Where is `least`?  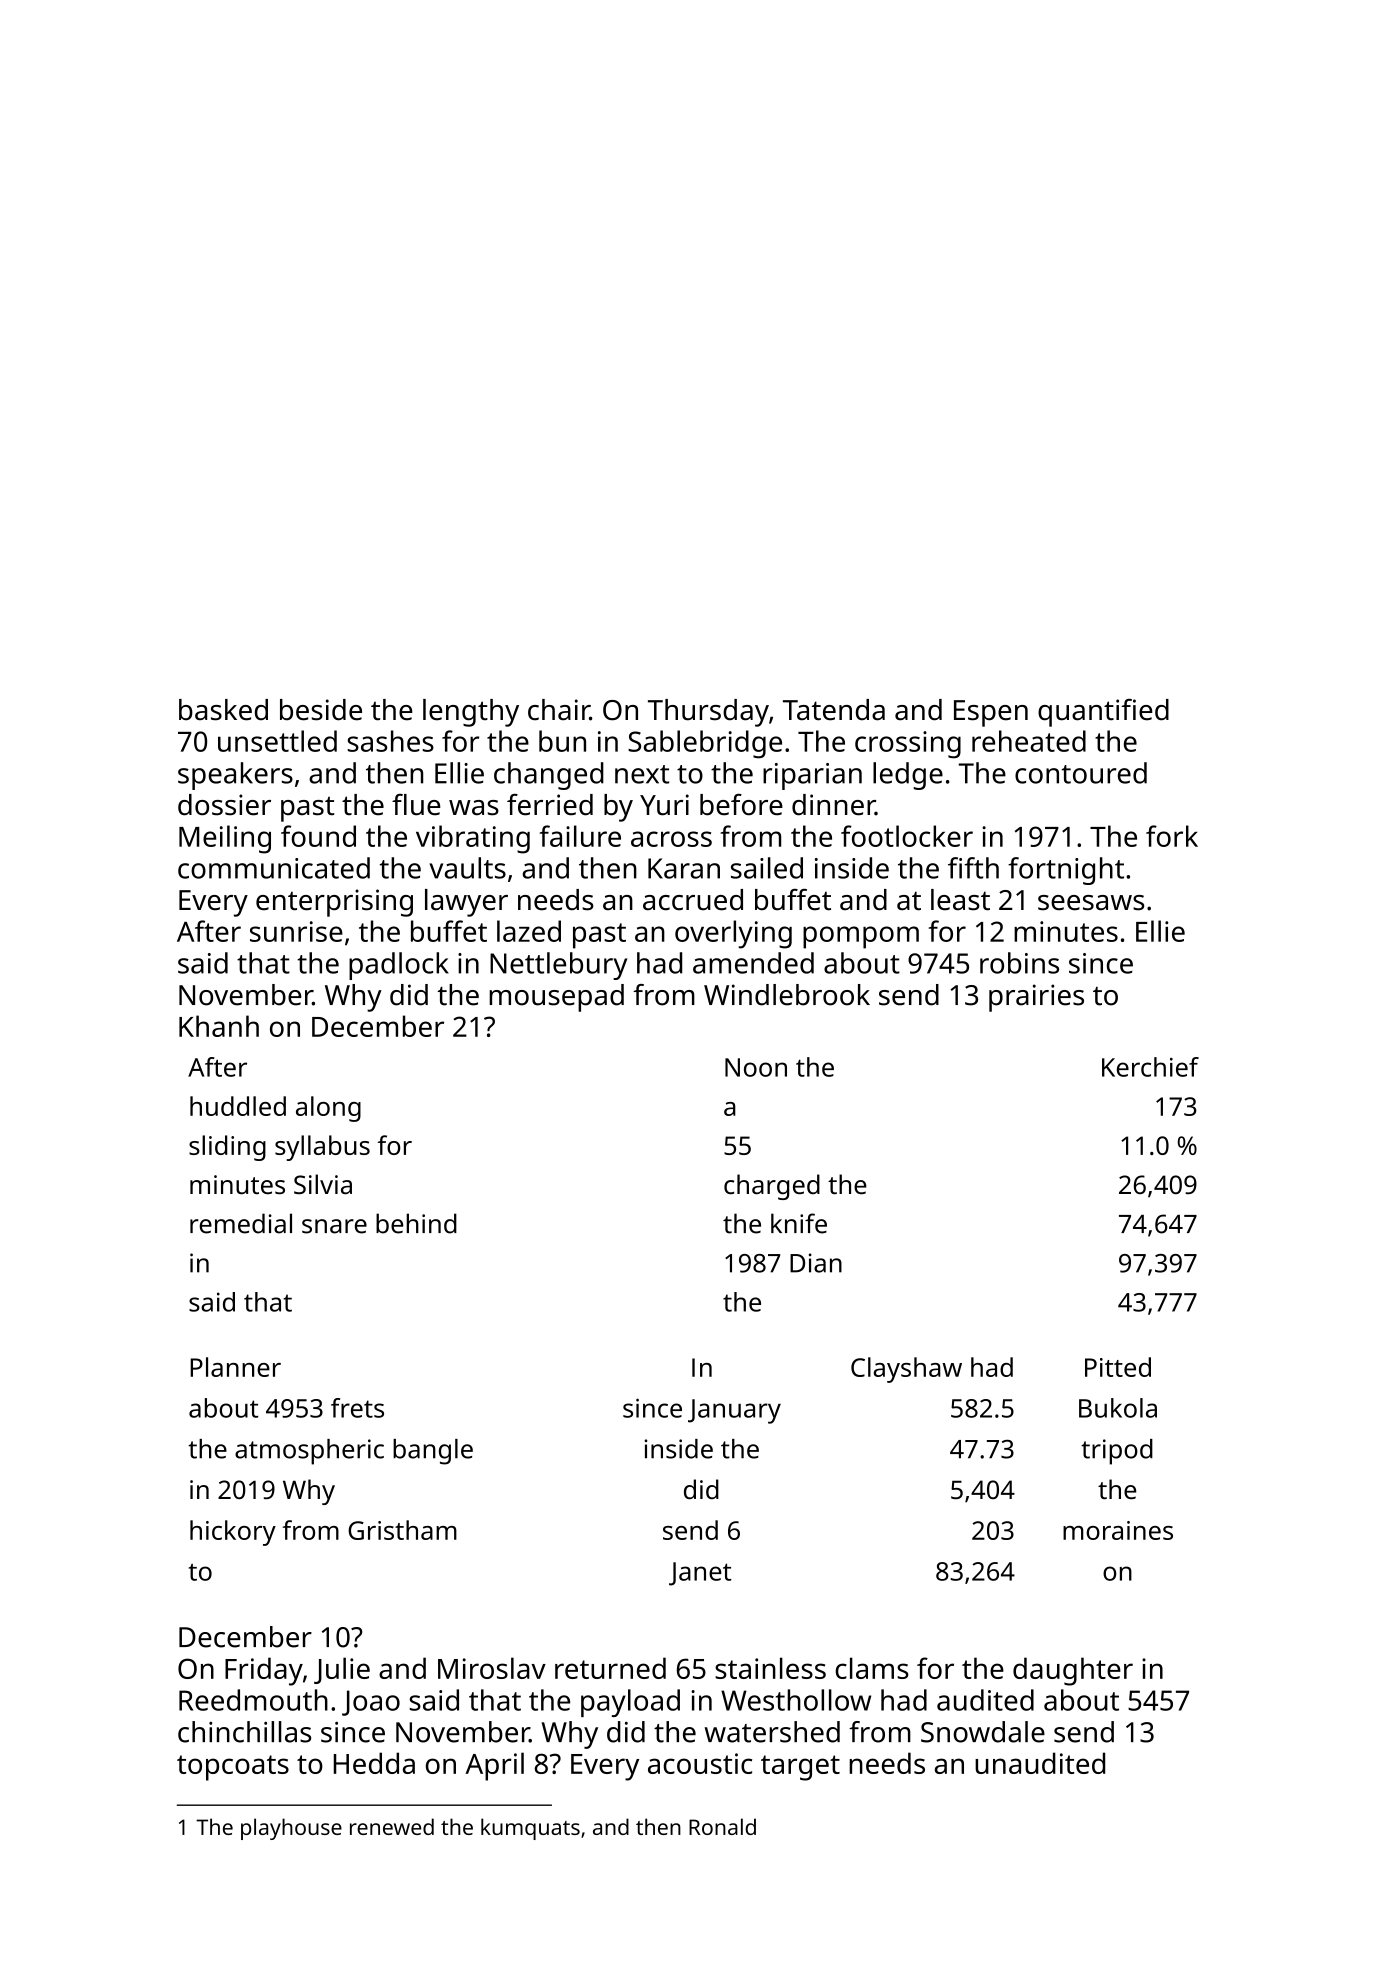
least is located at coordinates (960, 900).
